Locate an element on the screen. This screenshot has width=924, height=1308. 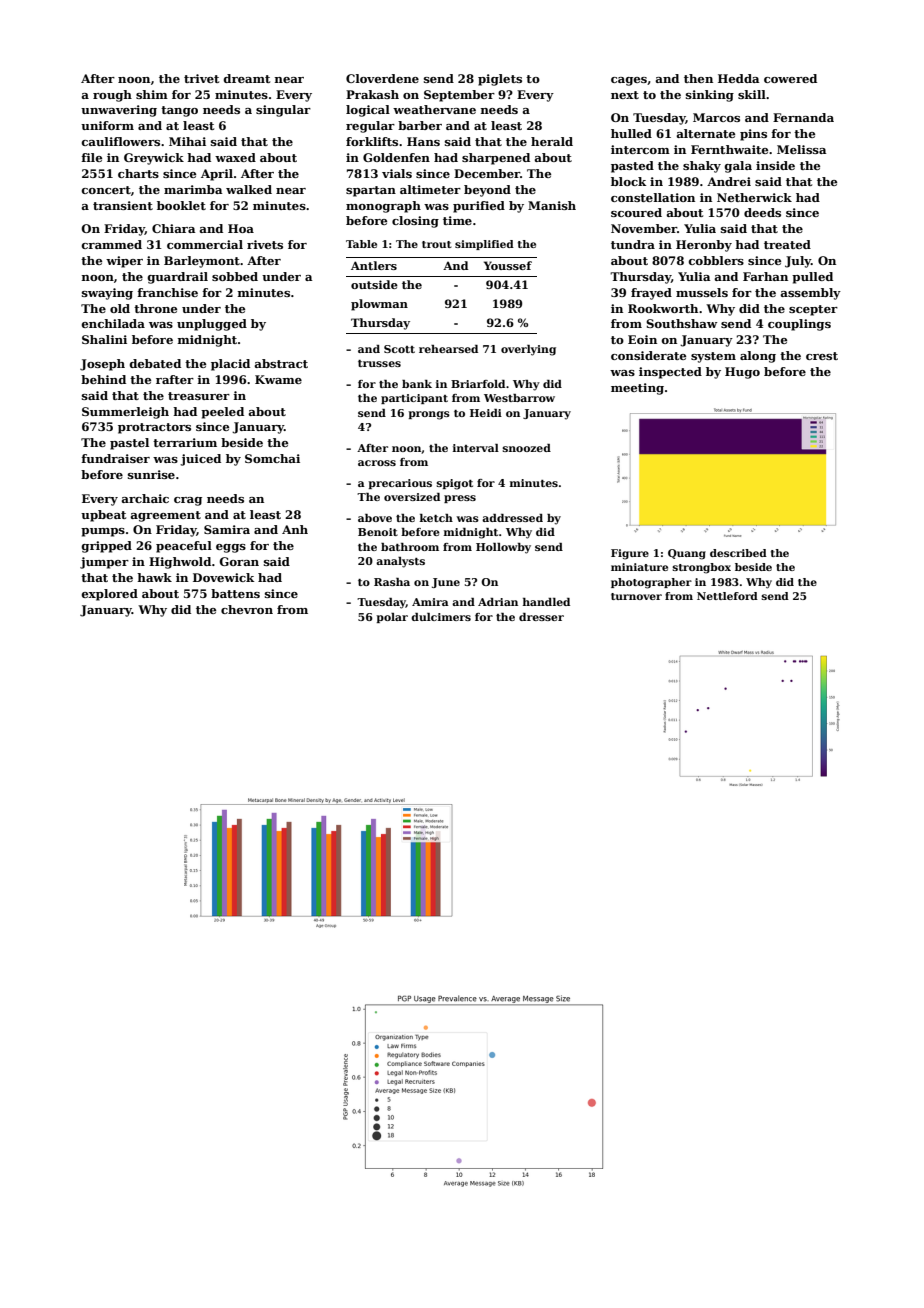
deeds is located at coordinates (762, 212).
